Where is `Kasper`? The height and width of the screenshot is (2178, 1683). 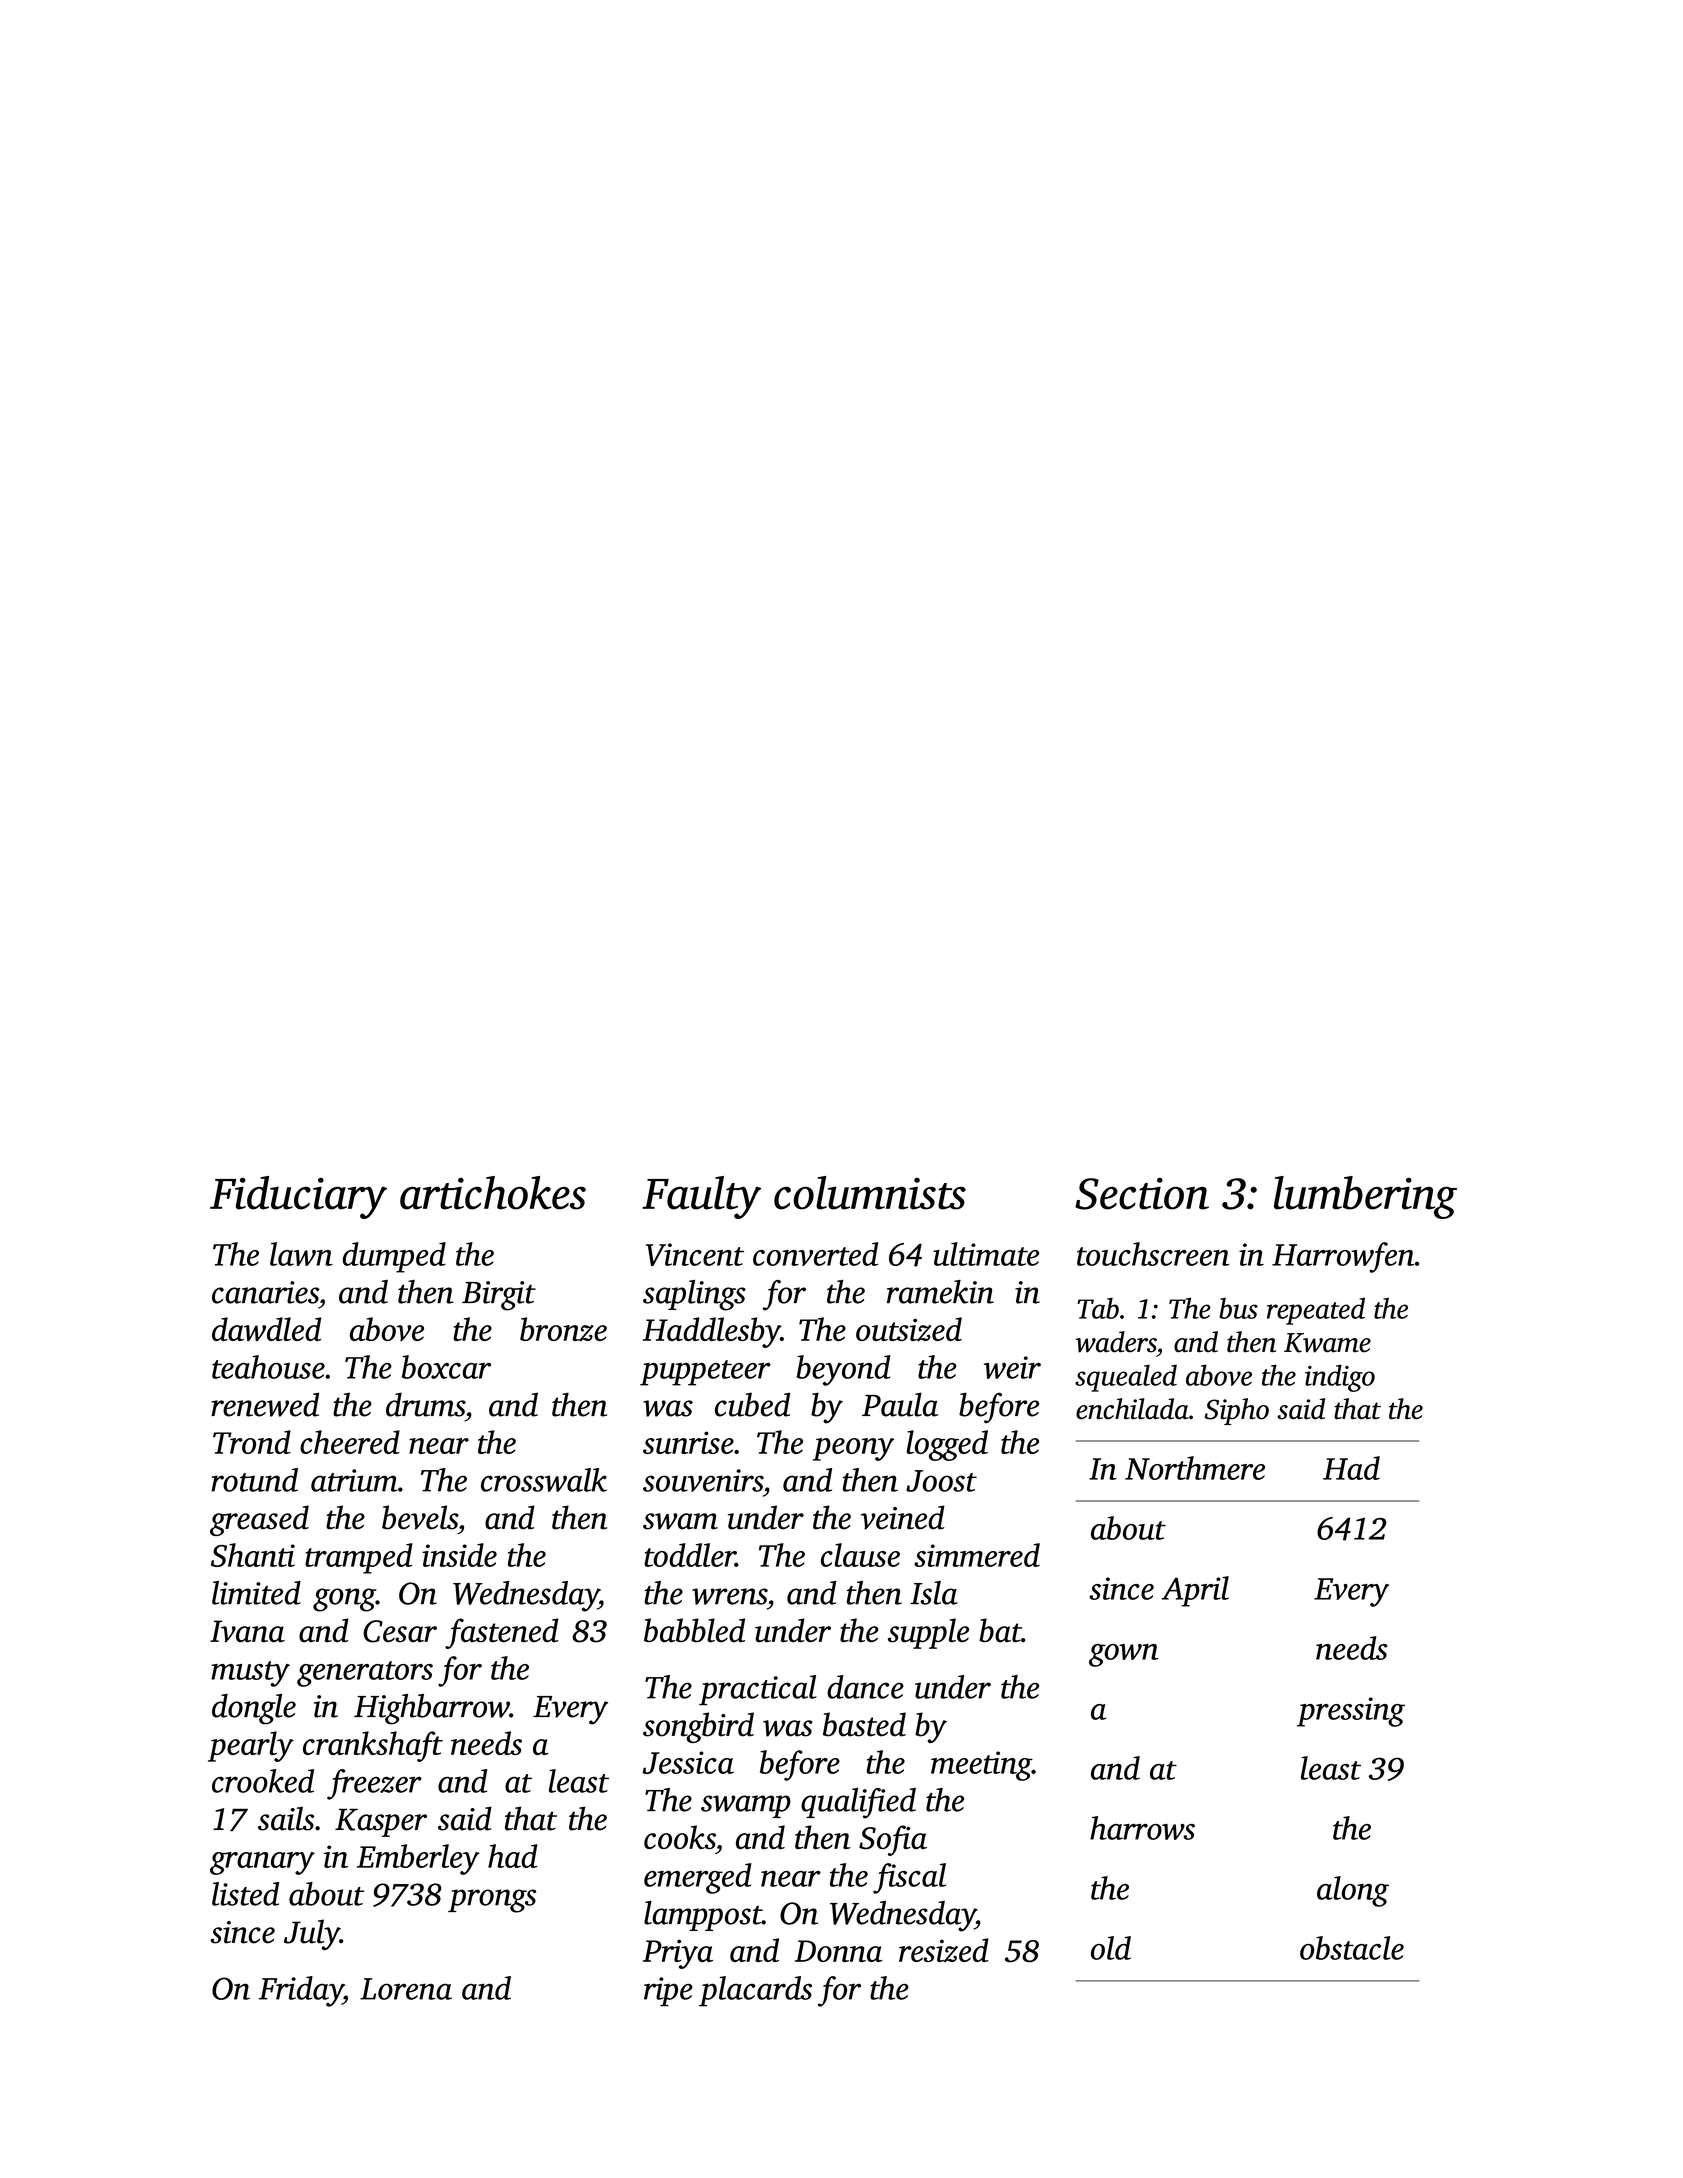 Kasper is located at coordinates (381, 1823).
